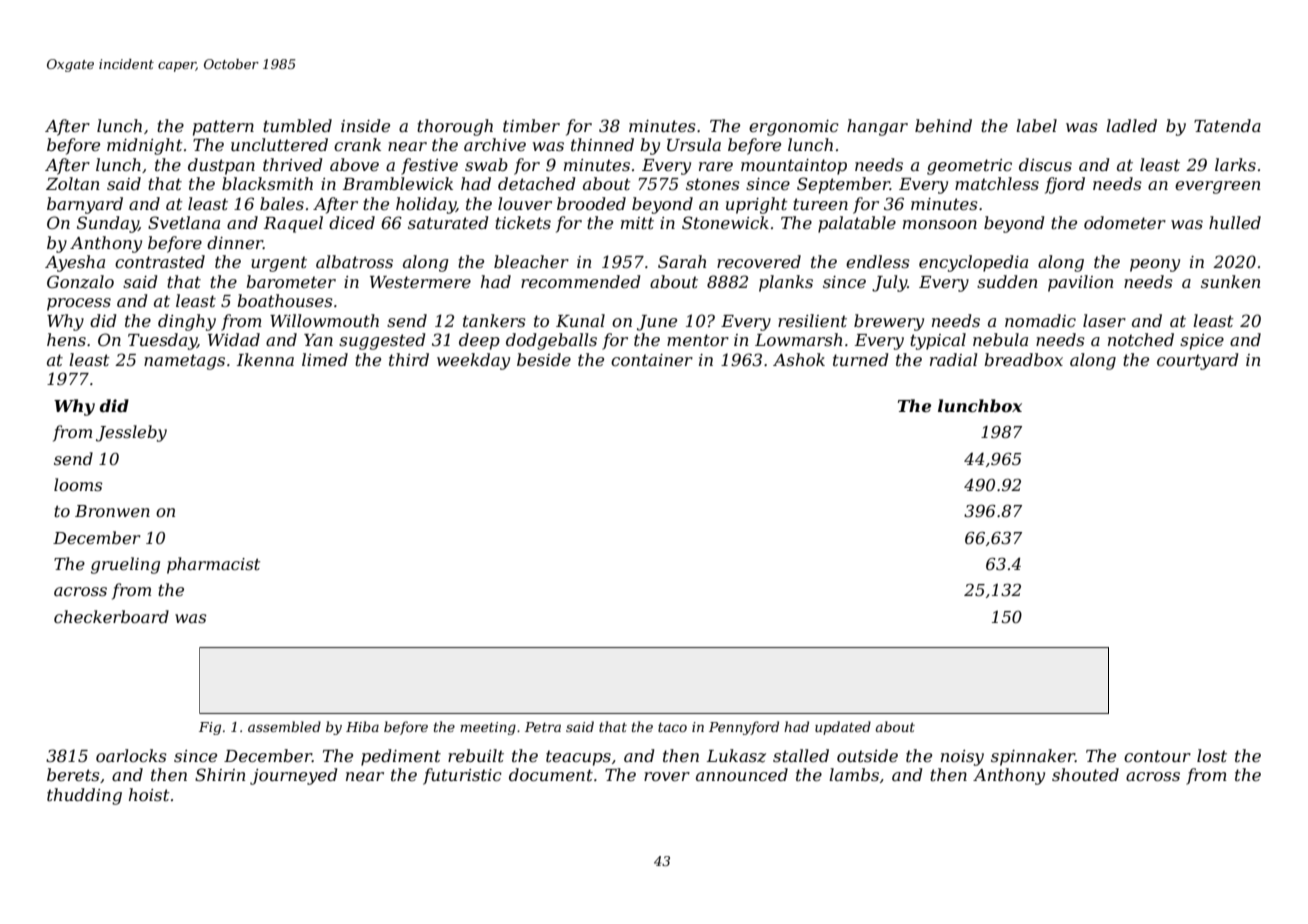 This screenshot has height=924, width=1308. What do you see at coordinates (223, 128) in the screenshot?
I see `pattern` at bounding box center [223, 128].
